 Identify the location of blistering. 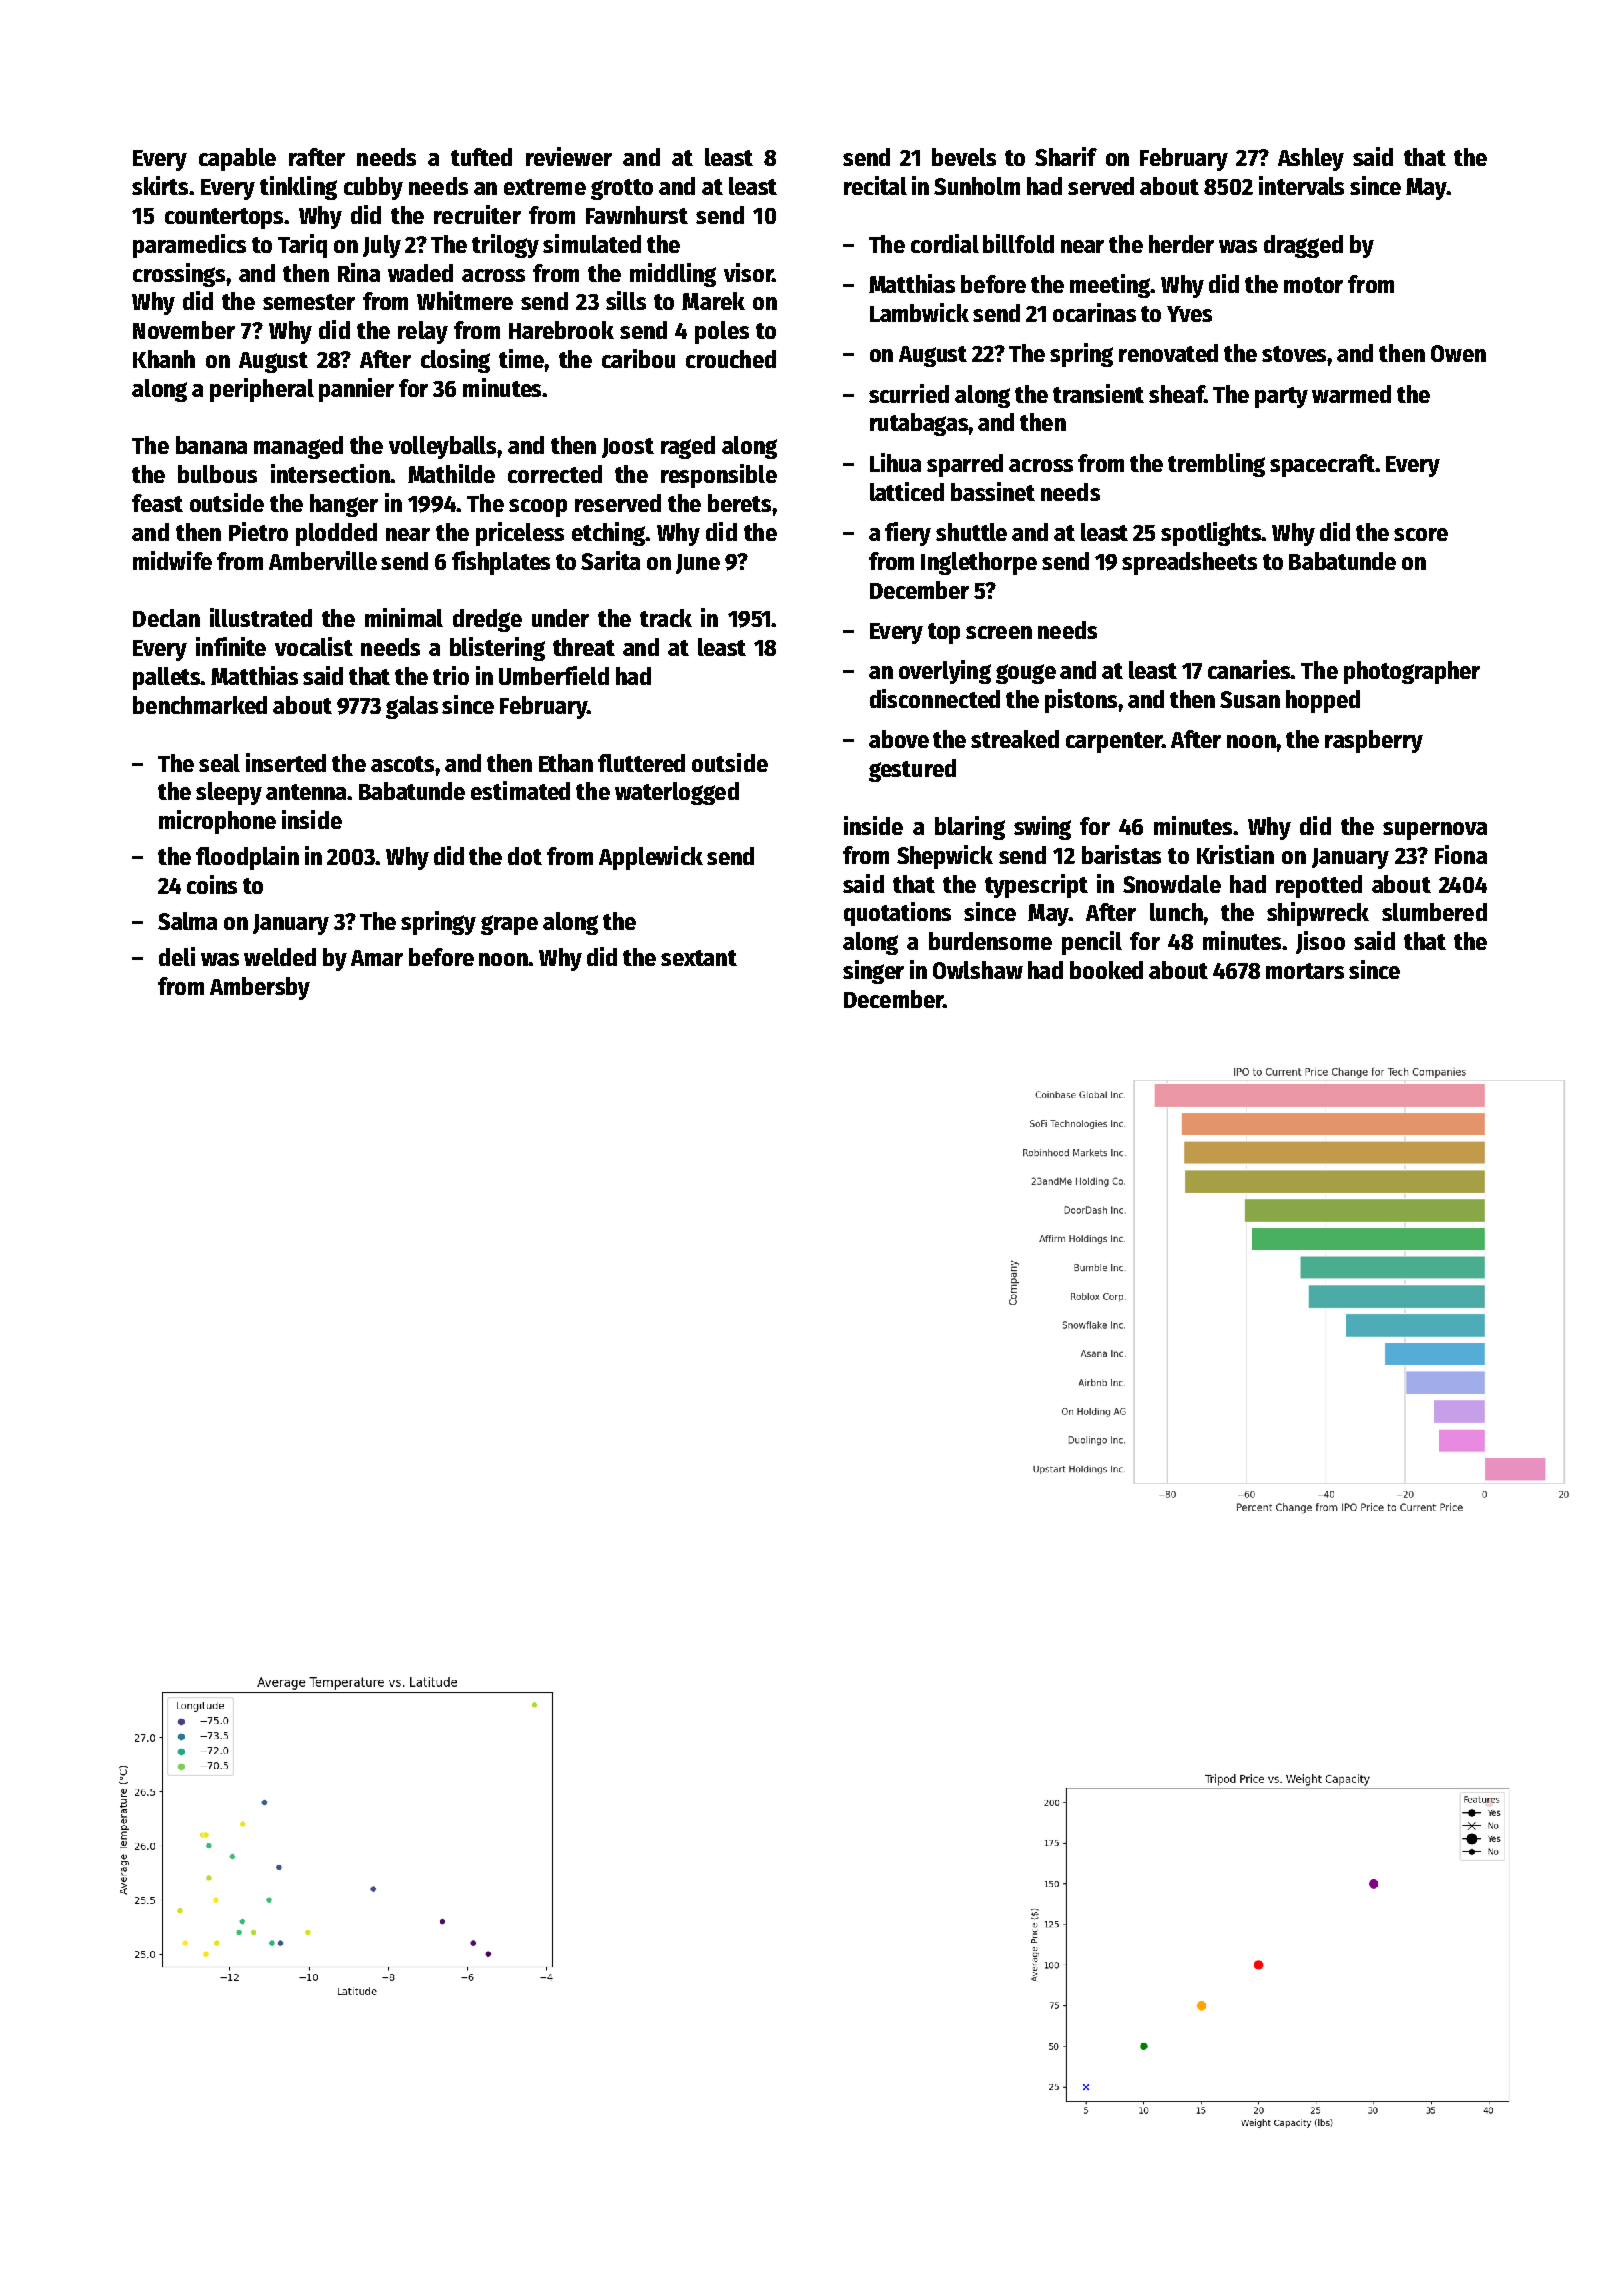
(497, 649).
